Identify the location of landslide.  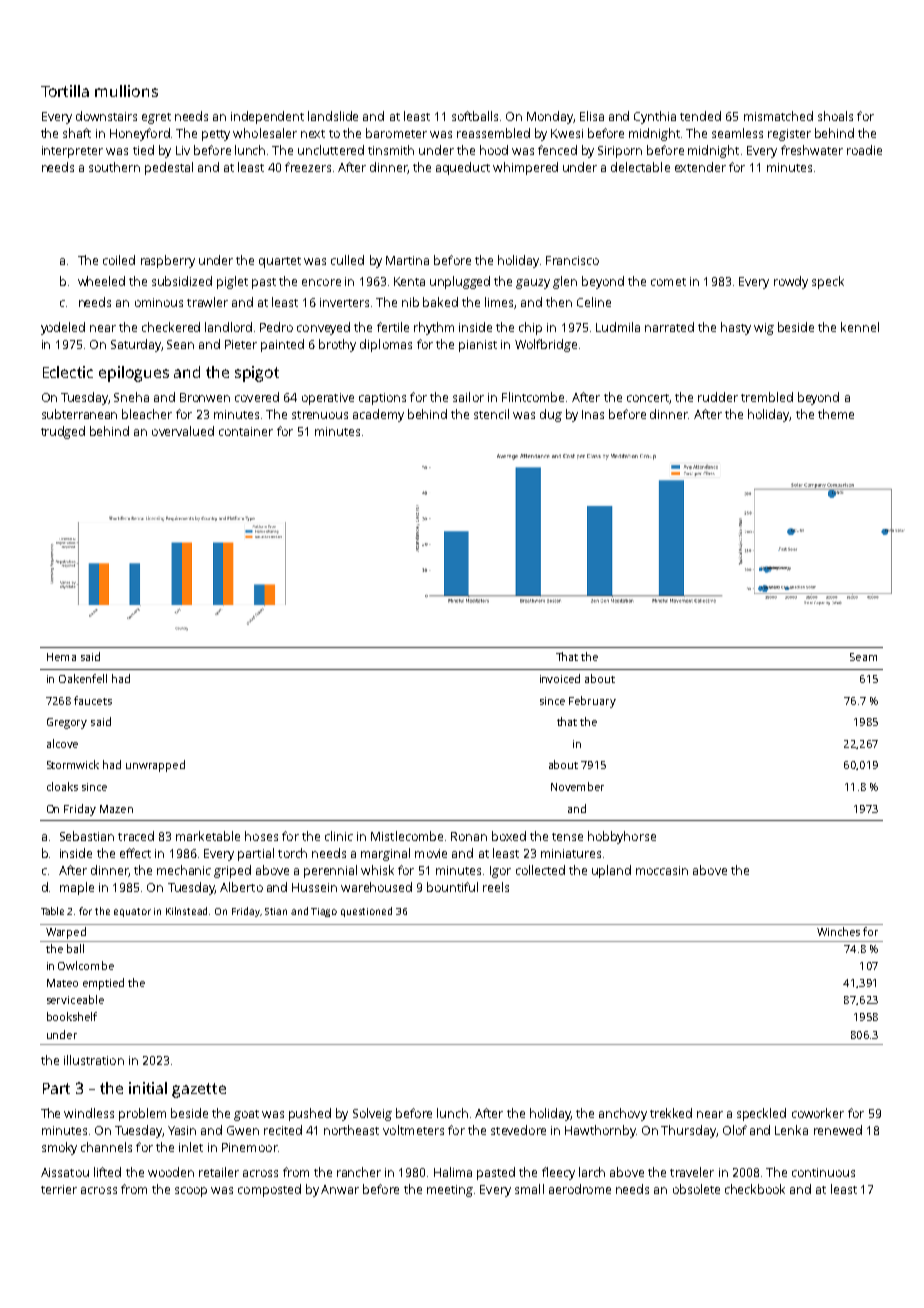
(333, 116).
